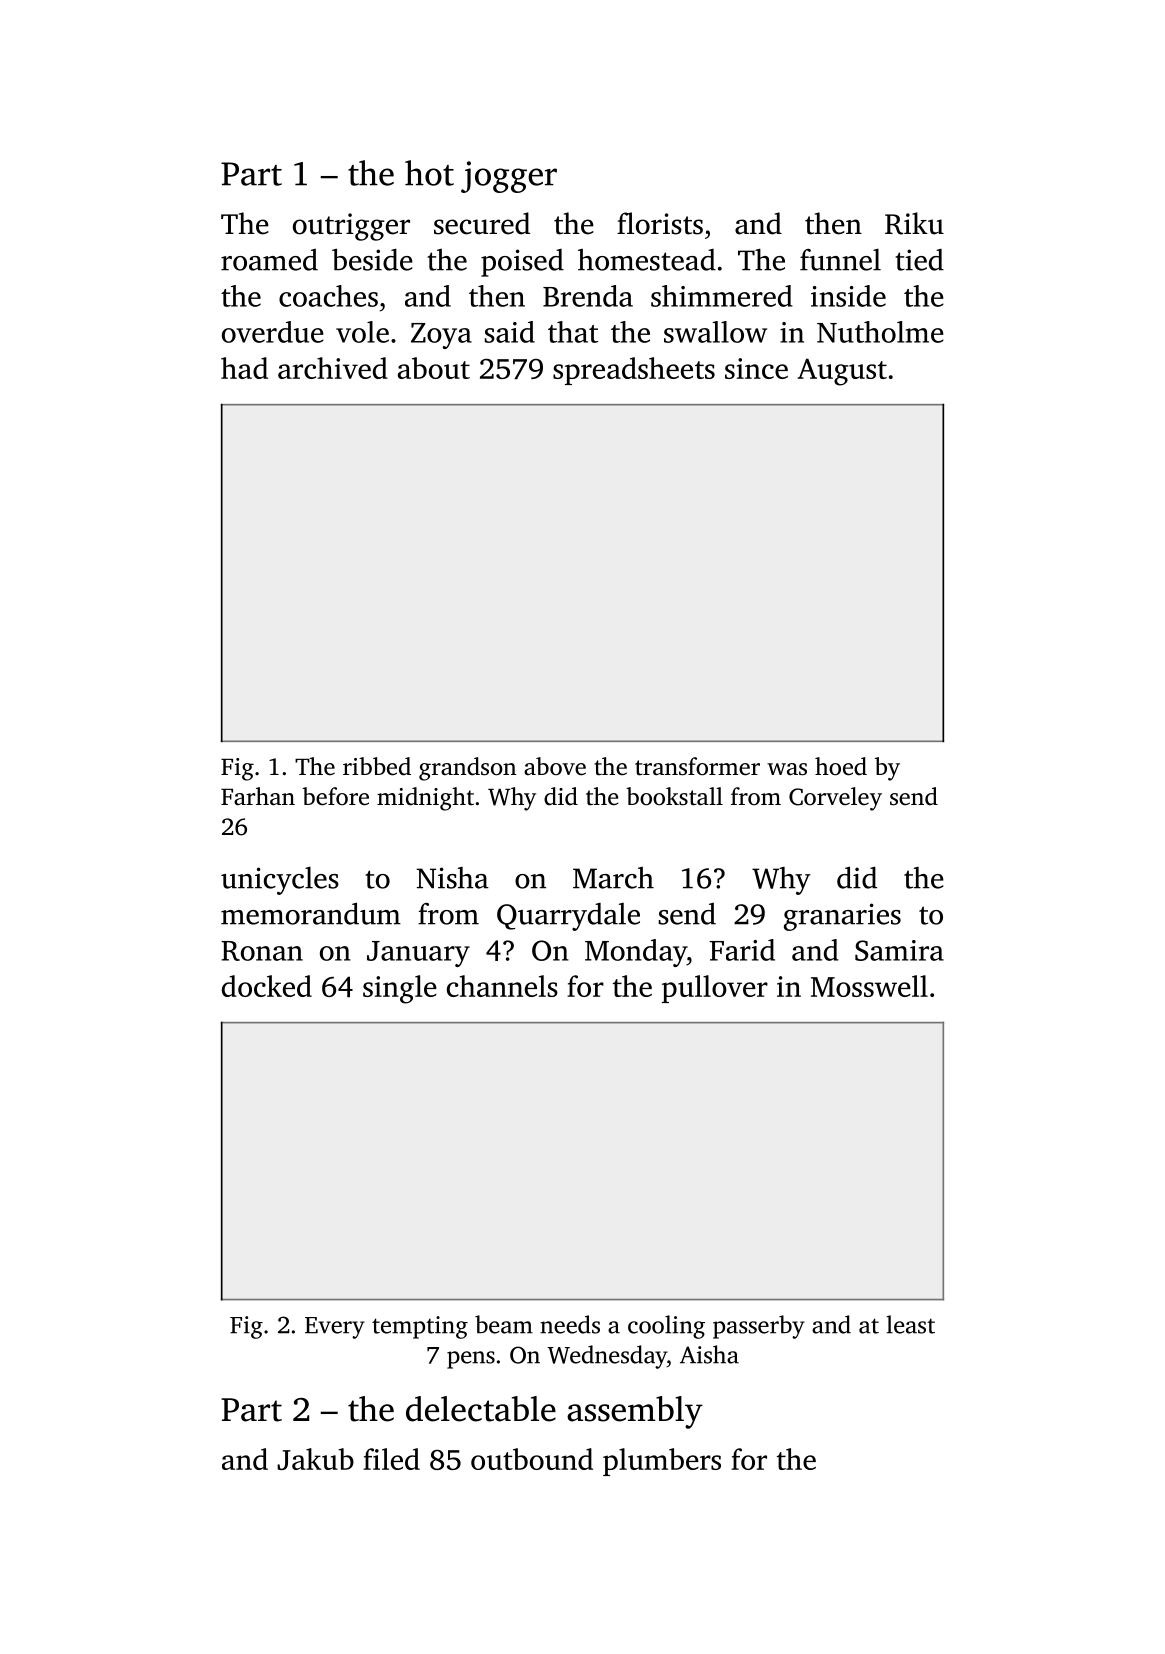  What do you see at coordinates (570, 1324) in the image?
I see `needs` at bounding box center [570, 1324].
